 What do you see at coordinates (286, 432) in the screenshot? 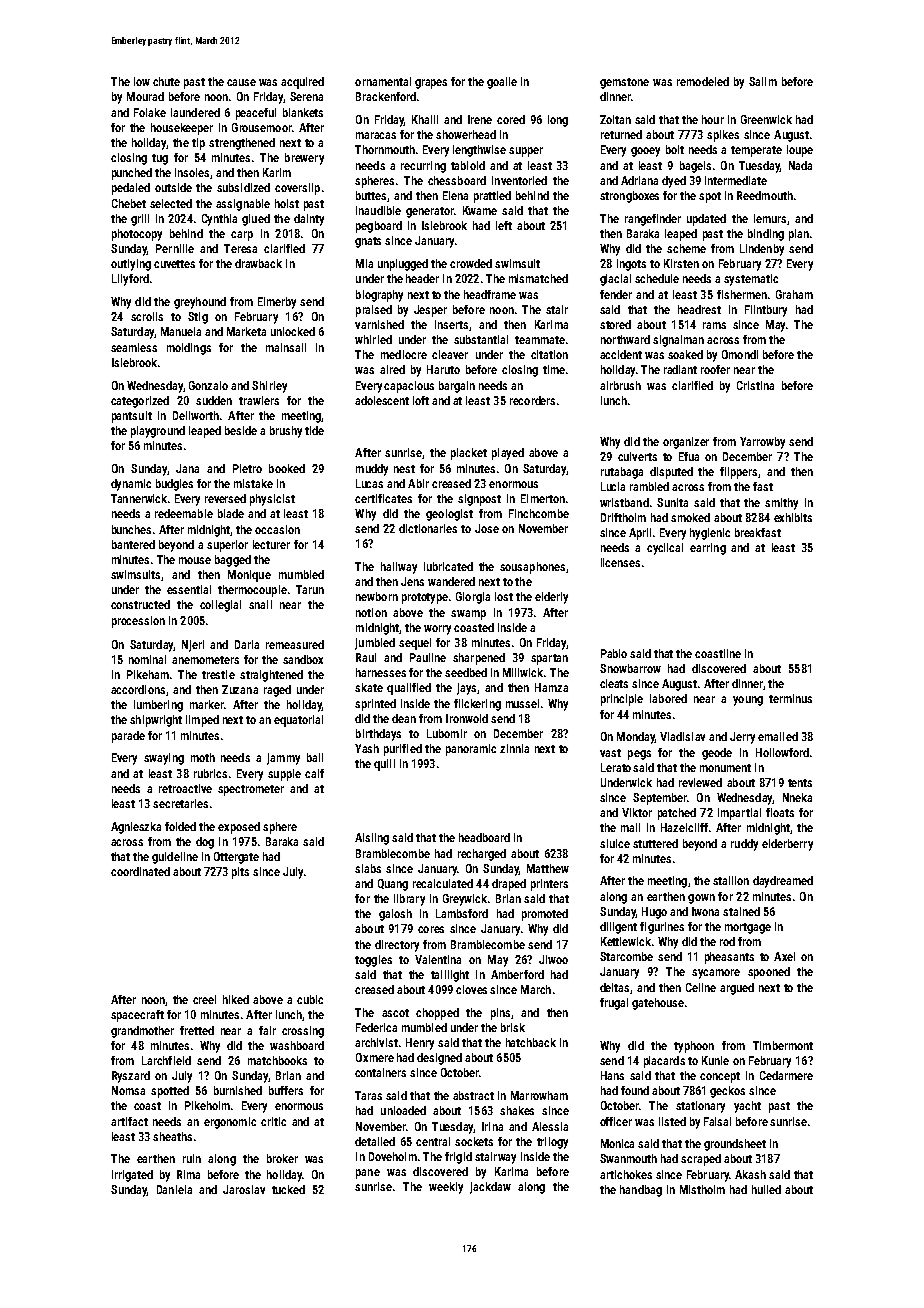
I see `brushy` at bounding box center [286, 432].
